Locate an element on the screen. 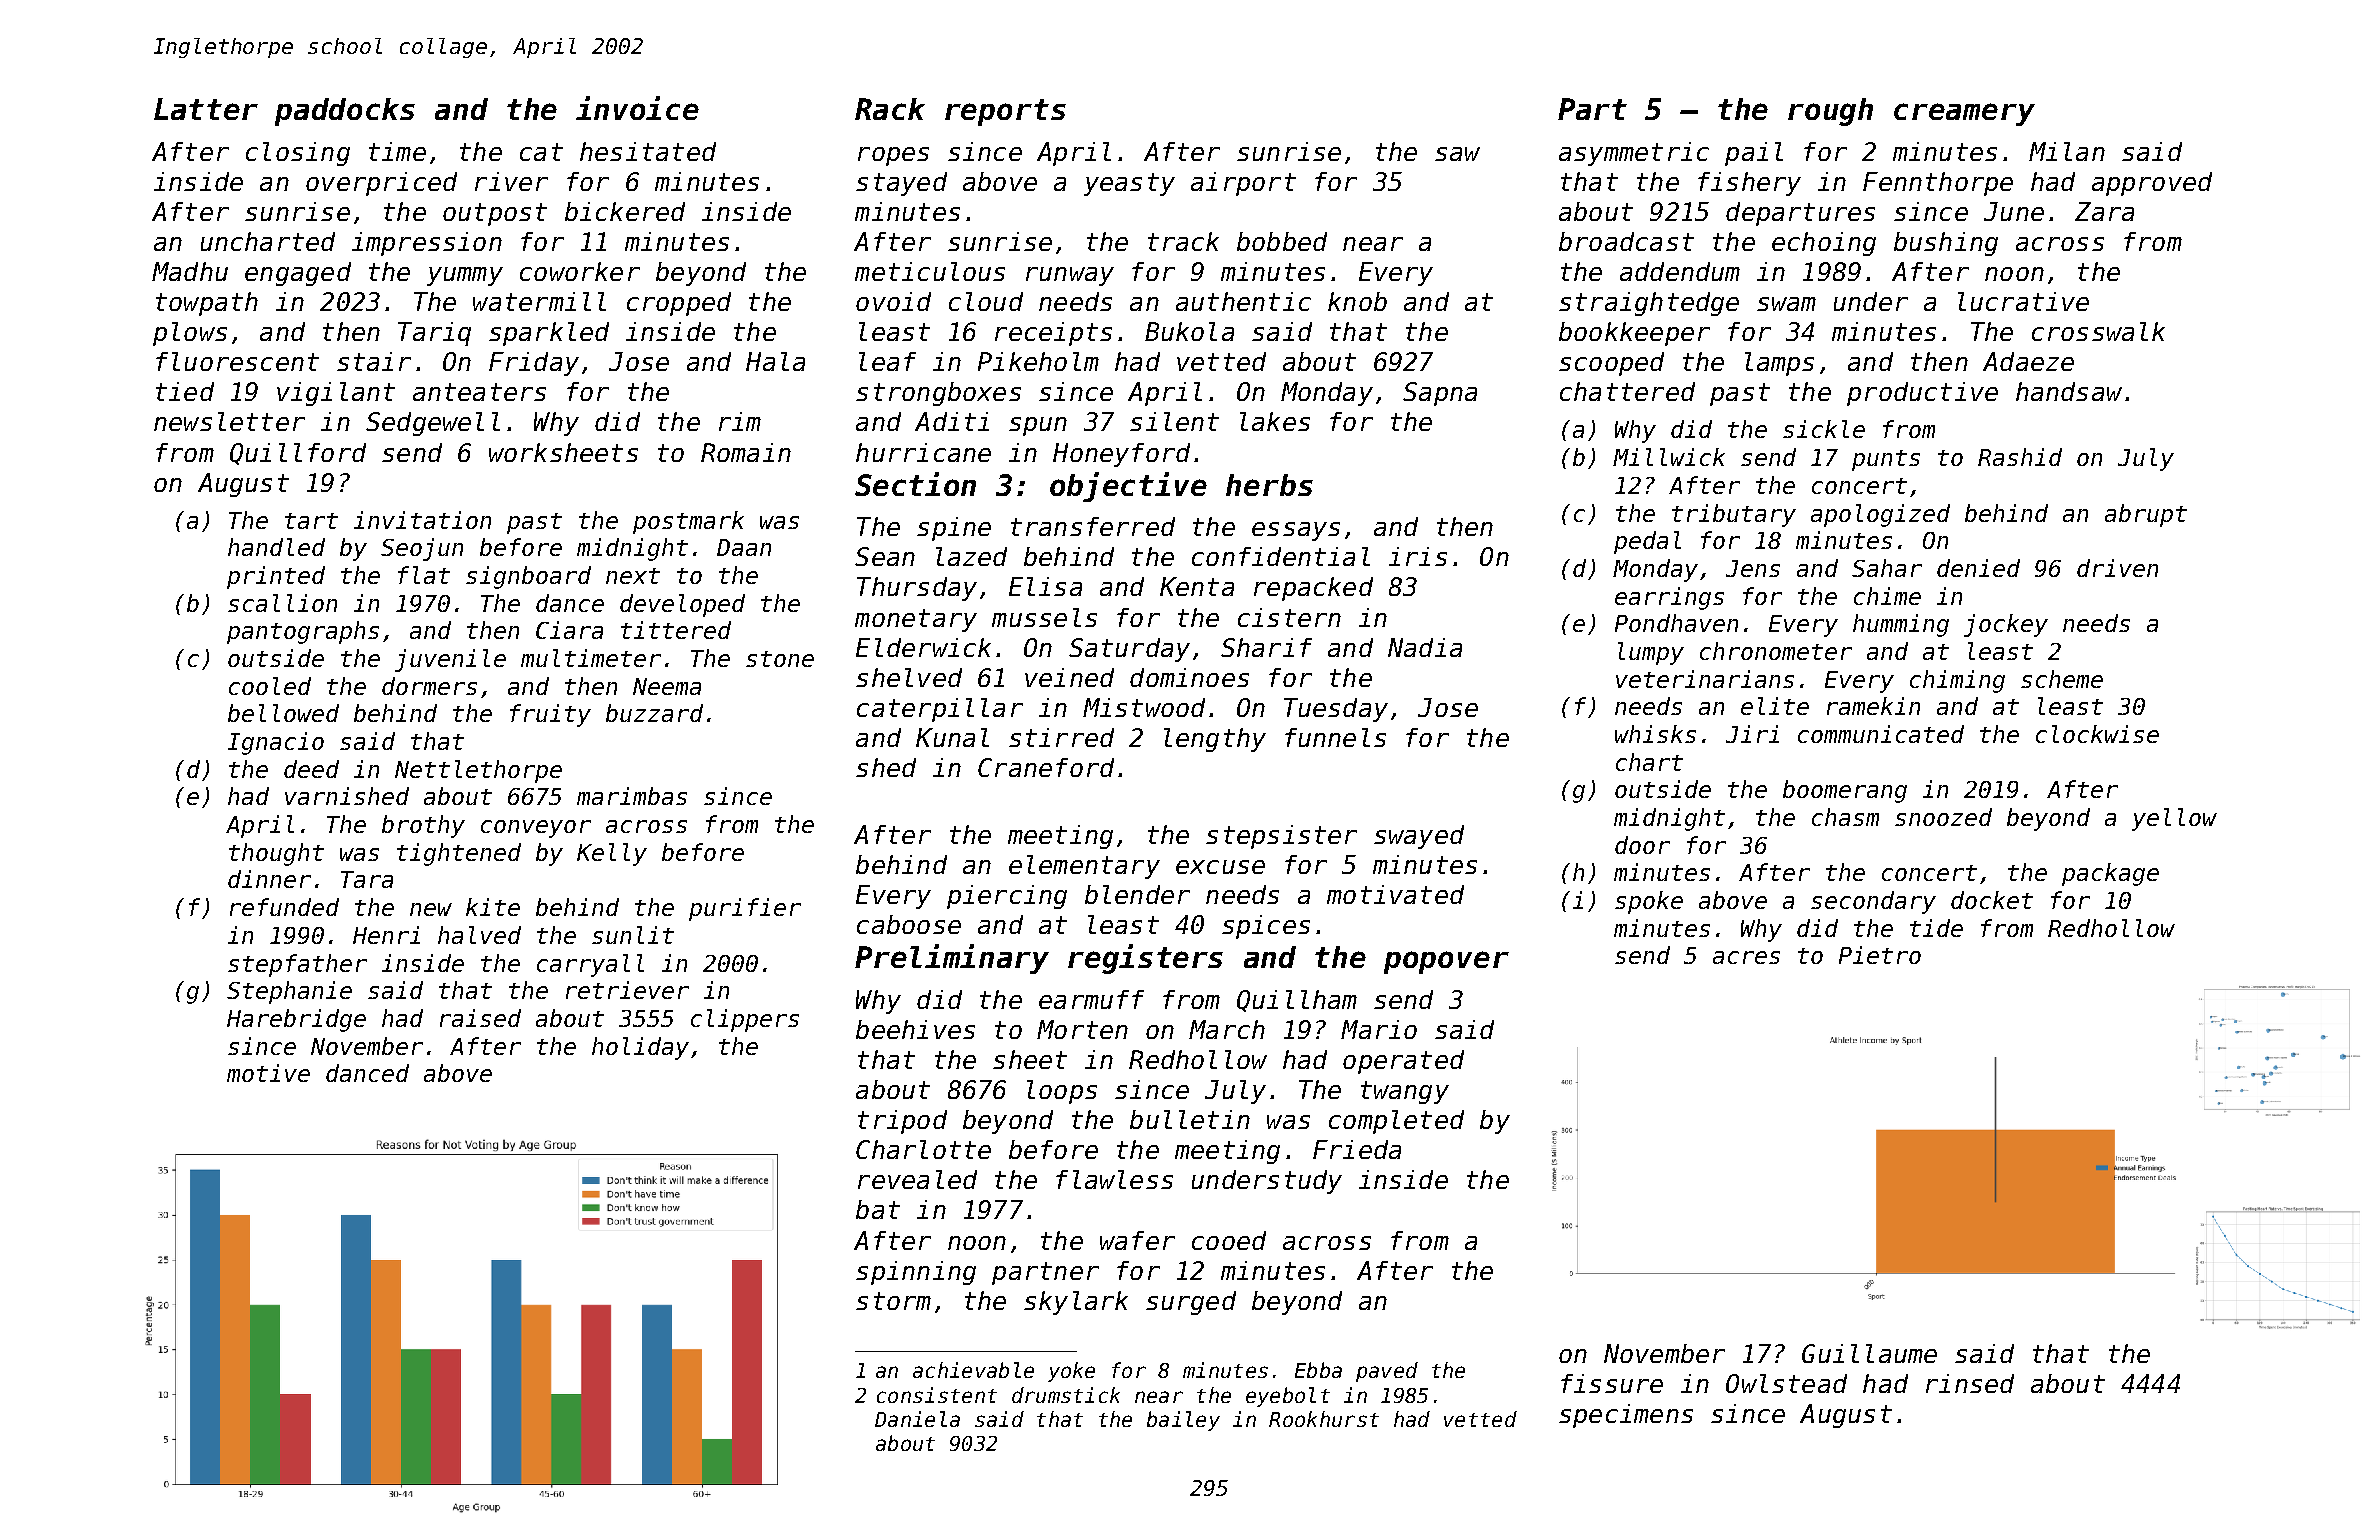 This screenshot has height=1540, width=2380. reports is located at coordinates (1005, 112).
